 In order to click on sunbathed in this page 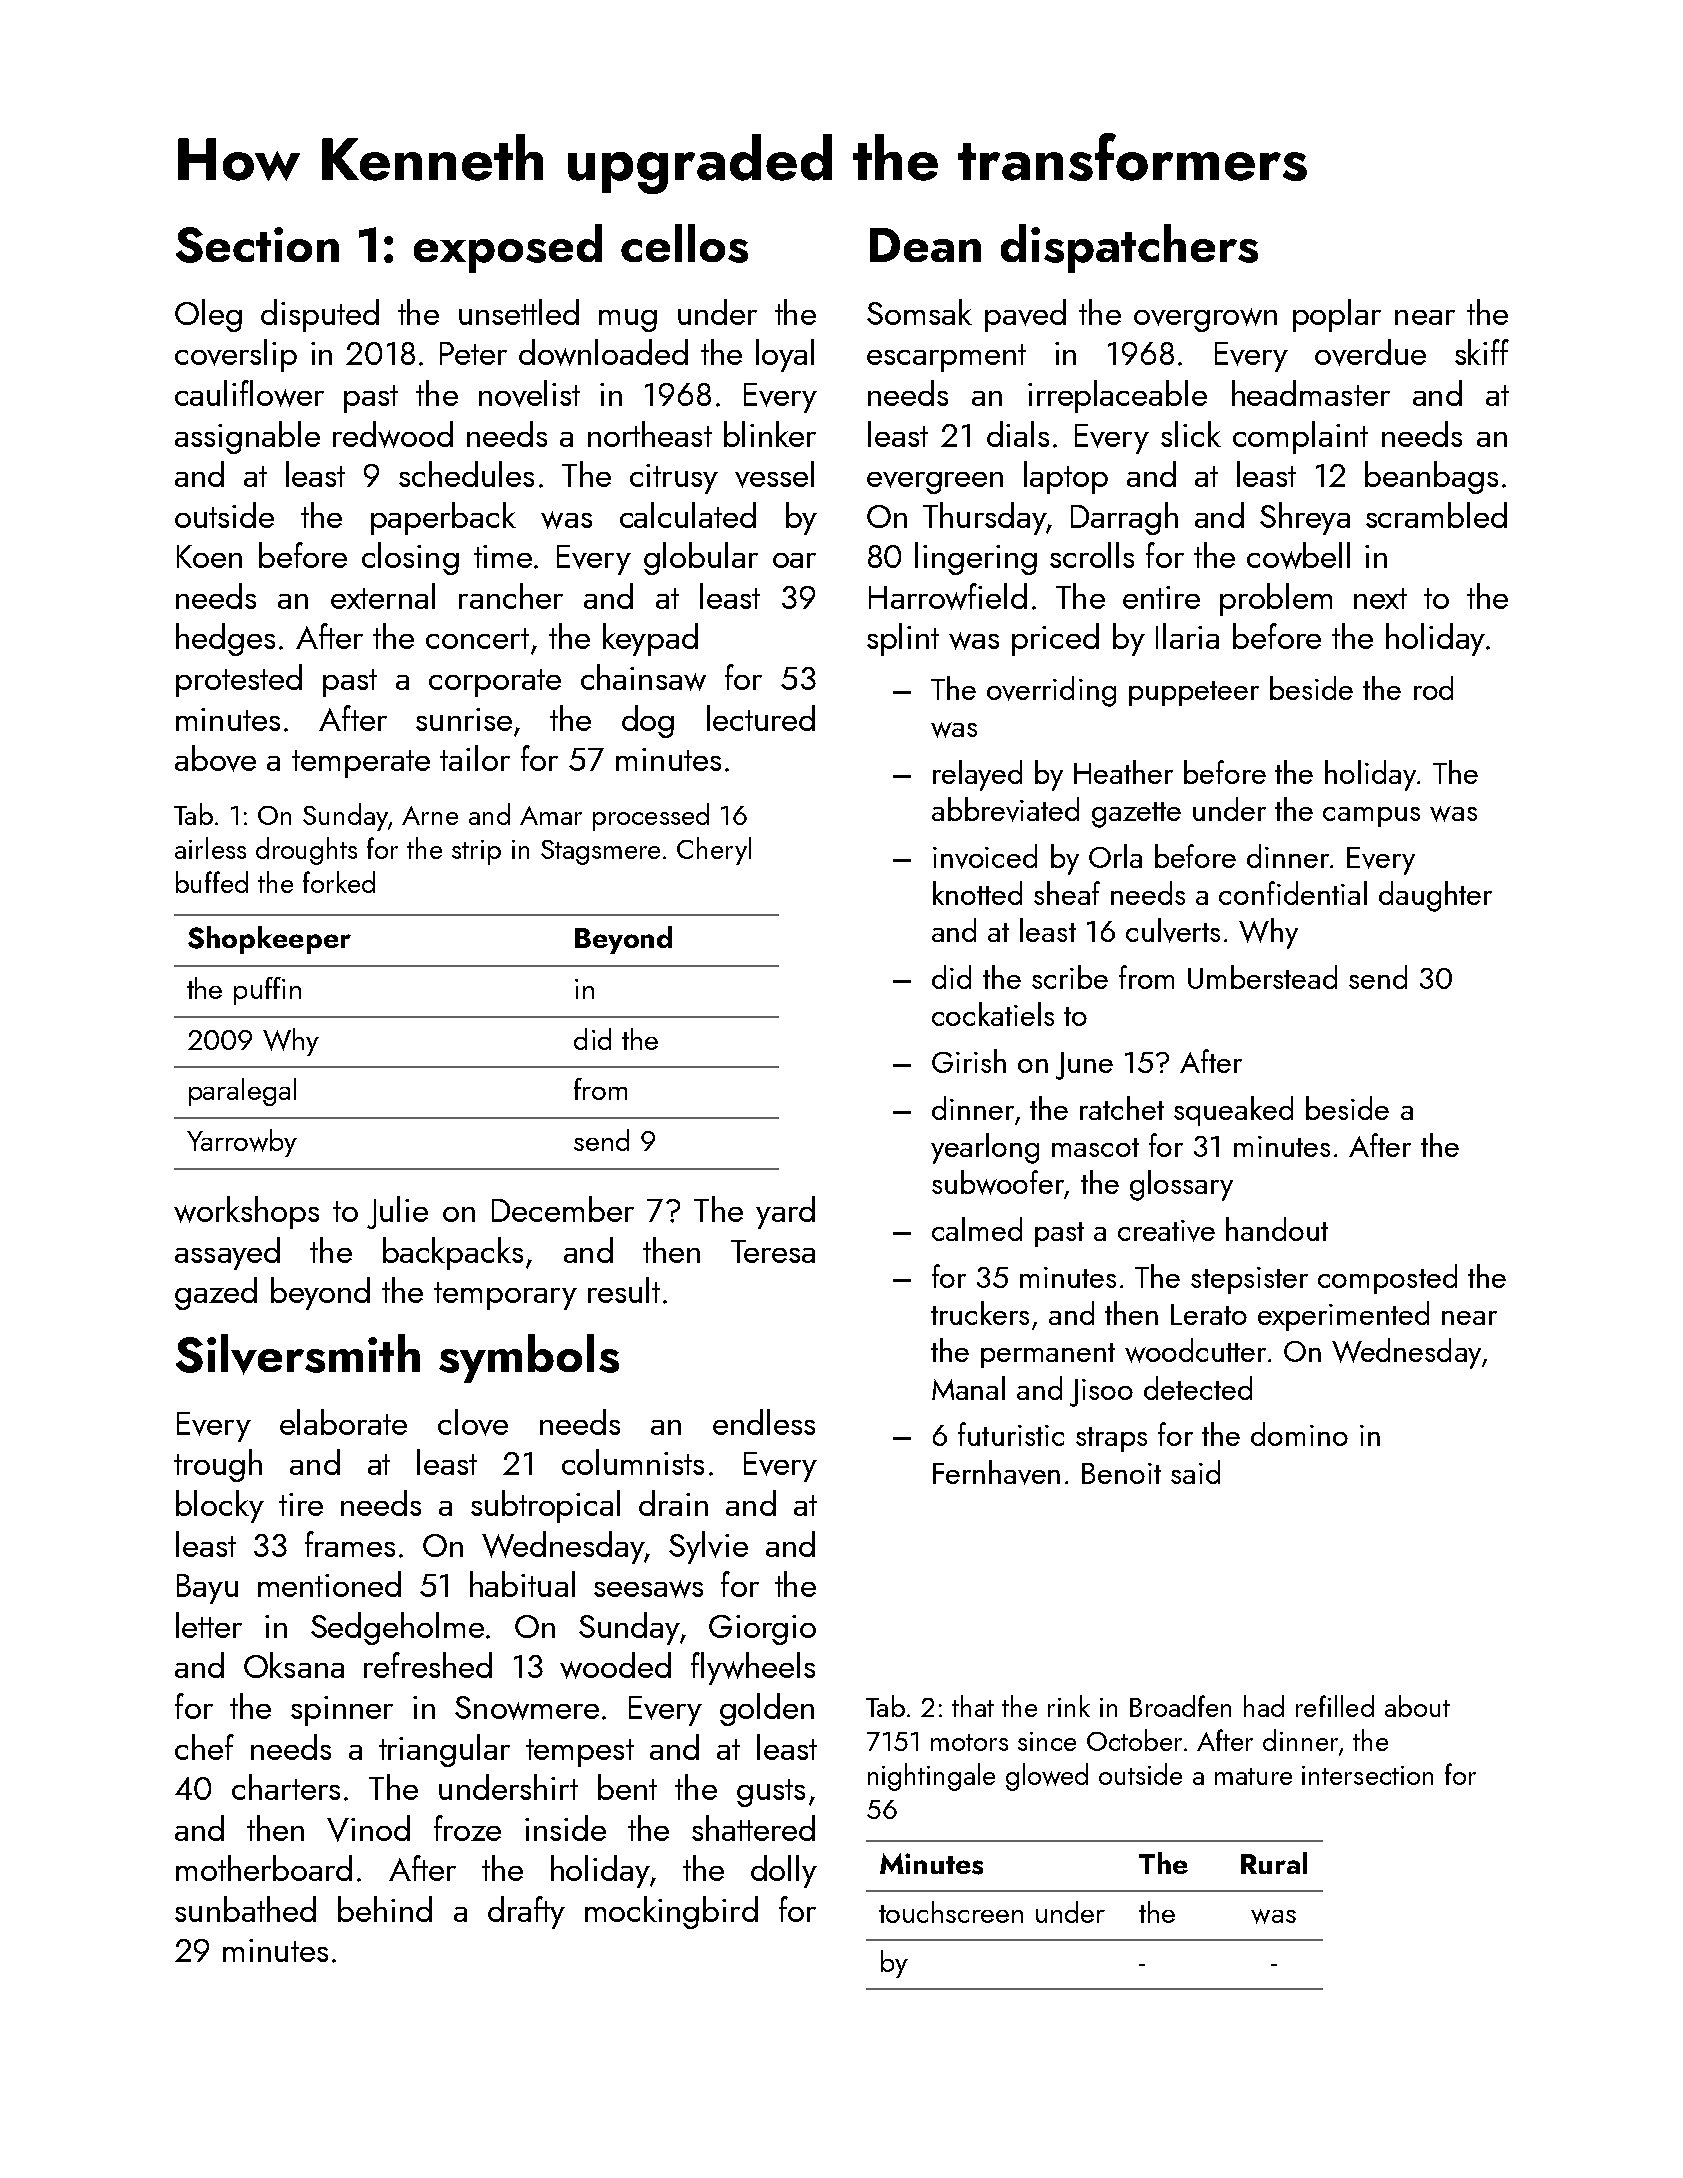, I will do `click(245, 1909)`.
